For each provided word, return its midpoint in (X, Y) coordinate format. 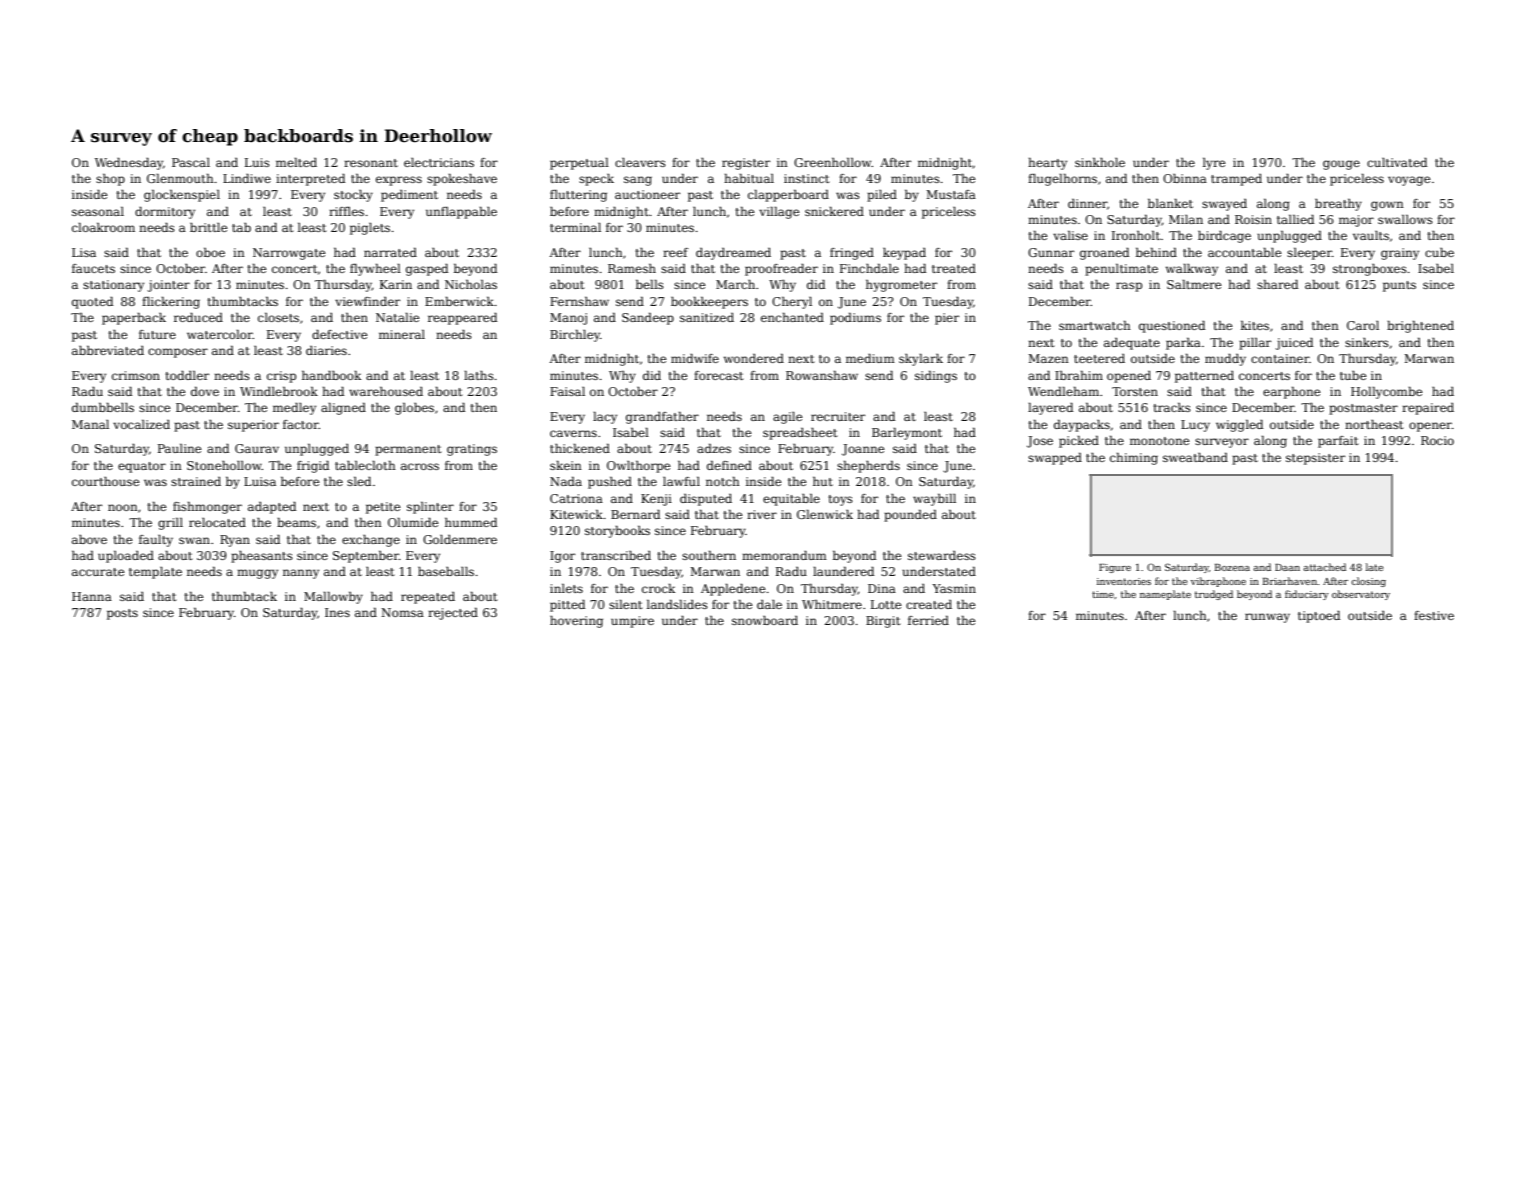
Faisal (567, 391)
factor (301, 424)
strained (196, 481)
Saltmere (1194, 284)
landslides (677, 604)
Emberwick (459, 301)
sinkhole (1100, 162)
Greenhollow (833, 162)
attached (1325, 567)
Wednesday (129, 164)
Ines (337, 612)
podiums (855, 319)
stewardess (942, 555)
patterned (1204, 377)
